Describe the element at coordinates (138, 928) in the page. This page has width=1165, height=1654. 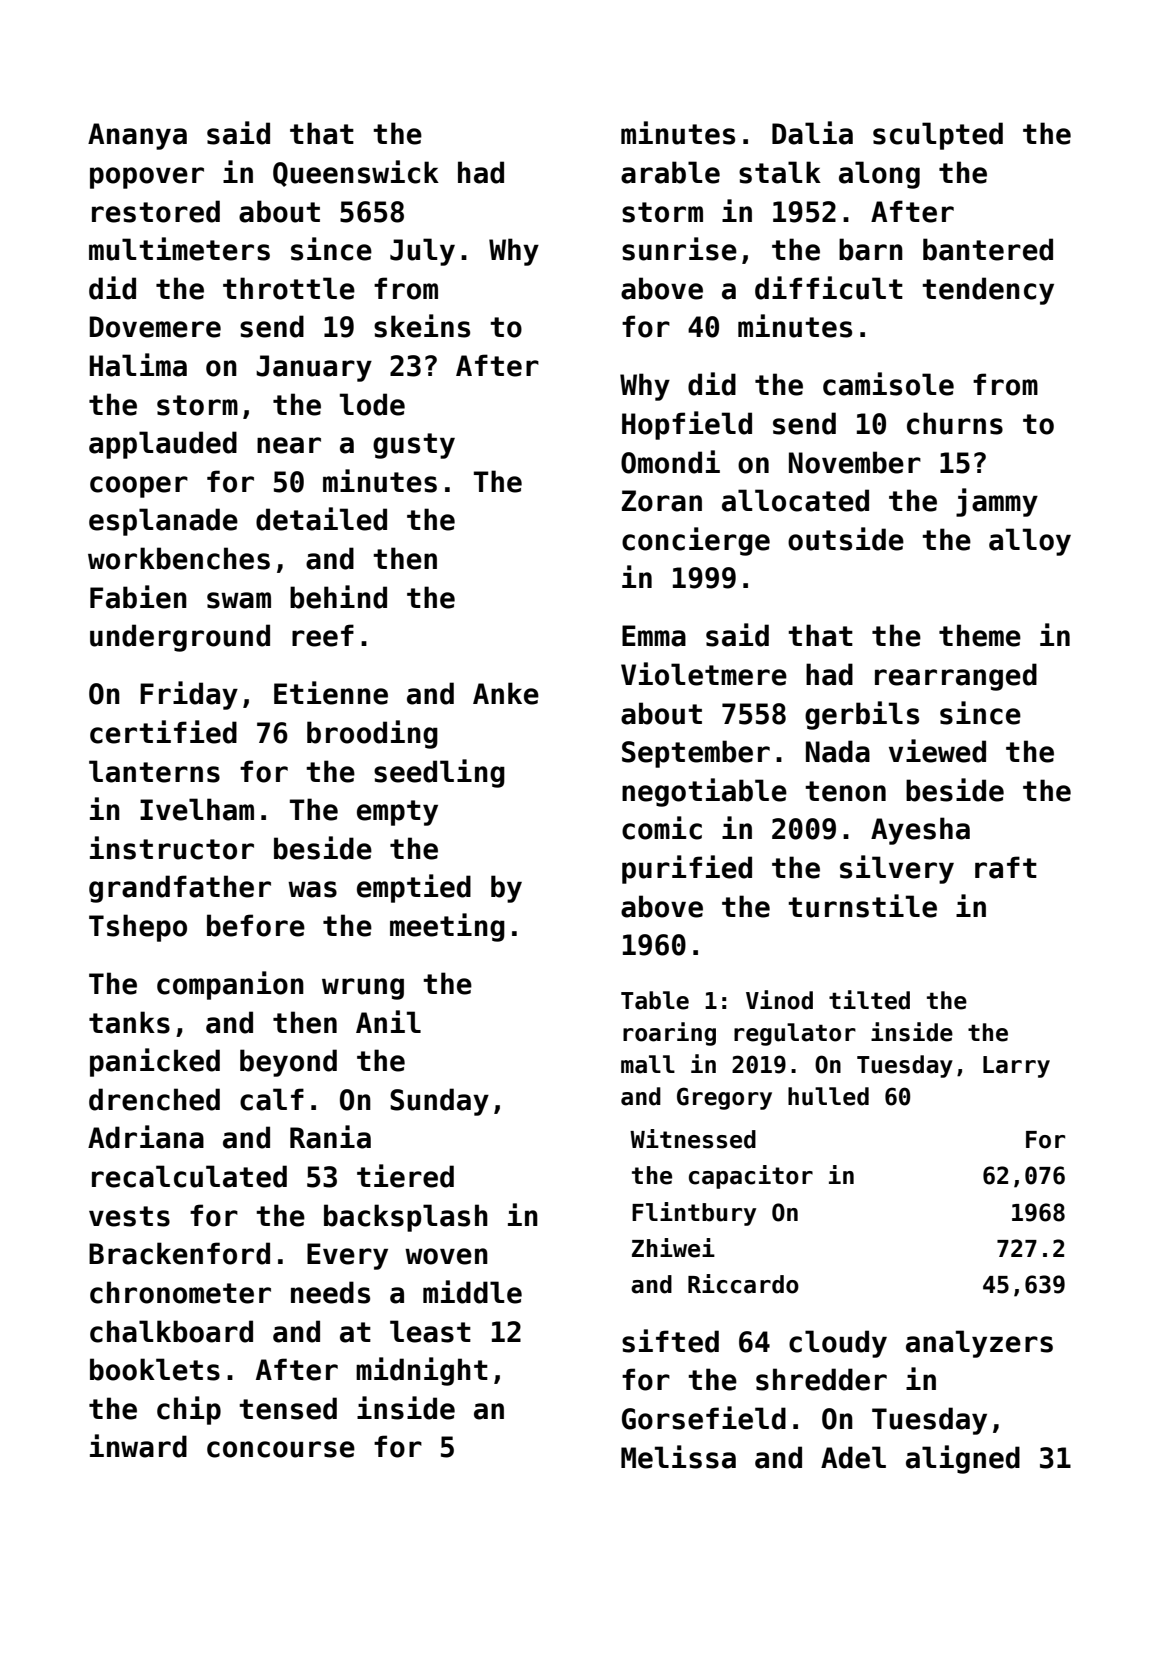
I see `Tshepo` at that location.
